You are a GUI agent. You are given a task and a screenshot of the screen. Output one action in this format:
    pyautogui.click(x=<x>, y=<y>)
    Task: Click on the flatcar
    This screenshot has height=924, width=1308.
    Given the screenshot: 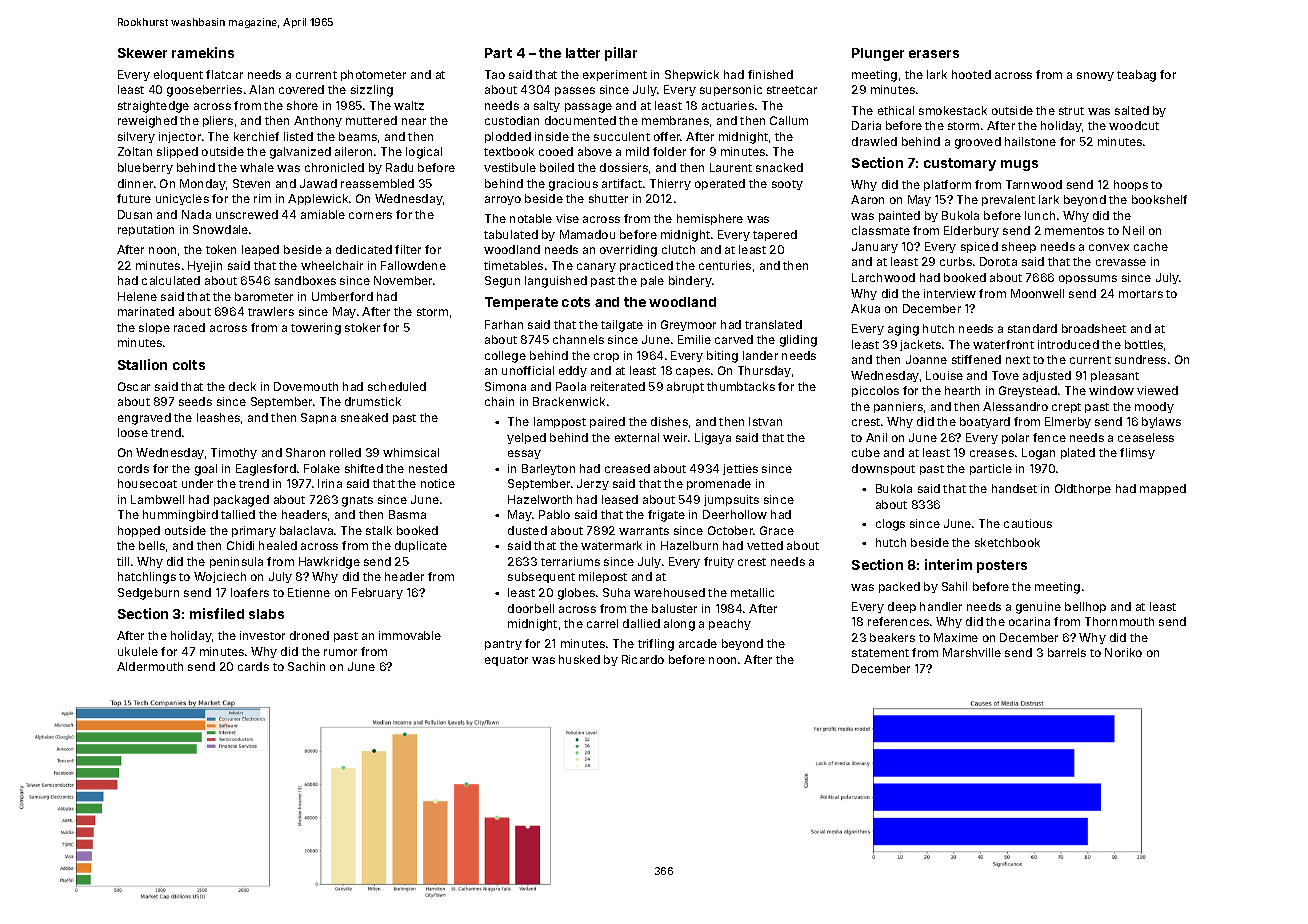 What is the action you would take?
    pyautogui.click(x=224, y=74)
